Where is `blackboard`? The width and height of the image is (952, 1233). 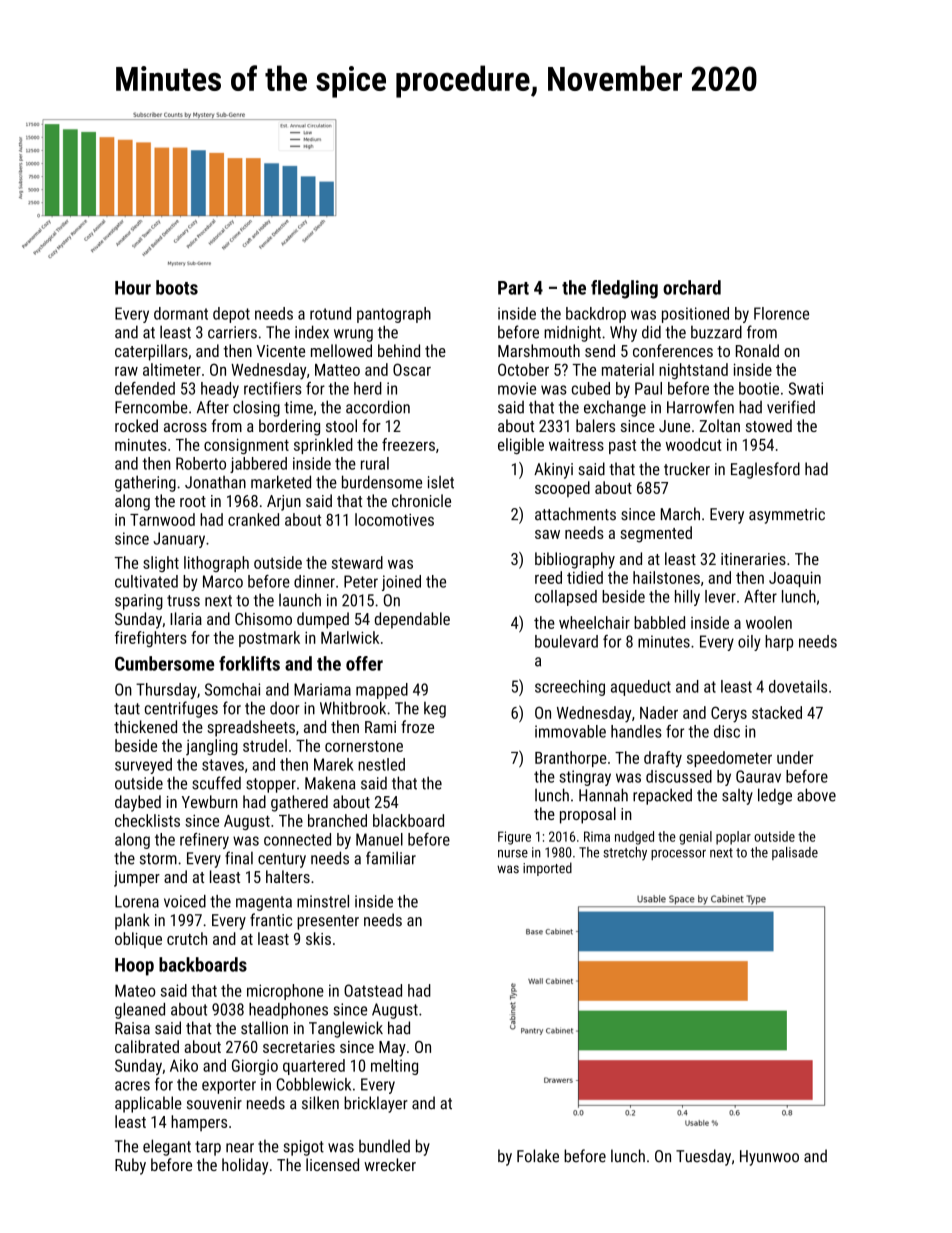
blackboard is located at coordinates (408, 820).
